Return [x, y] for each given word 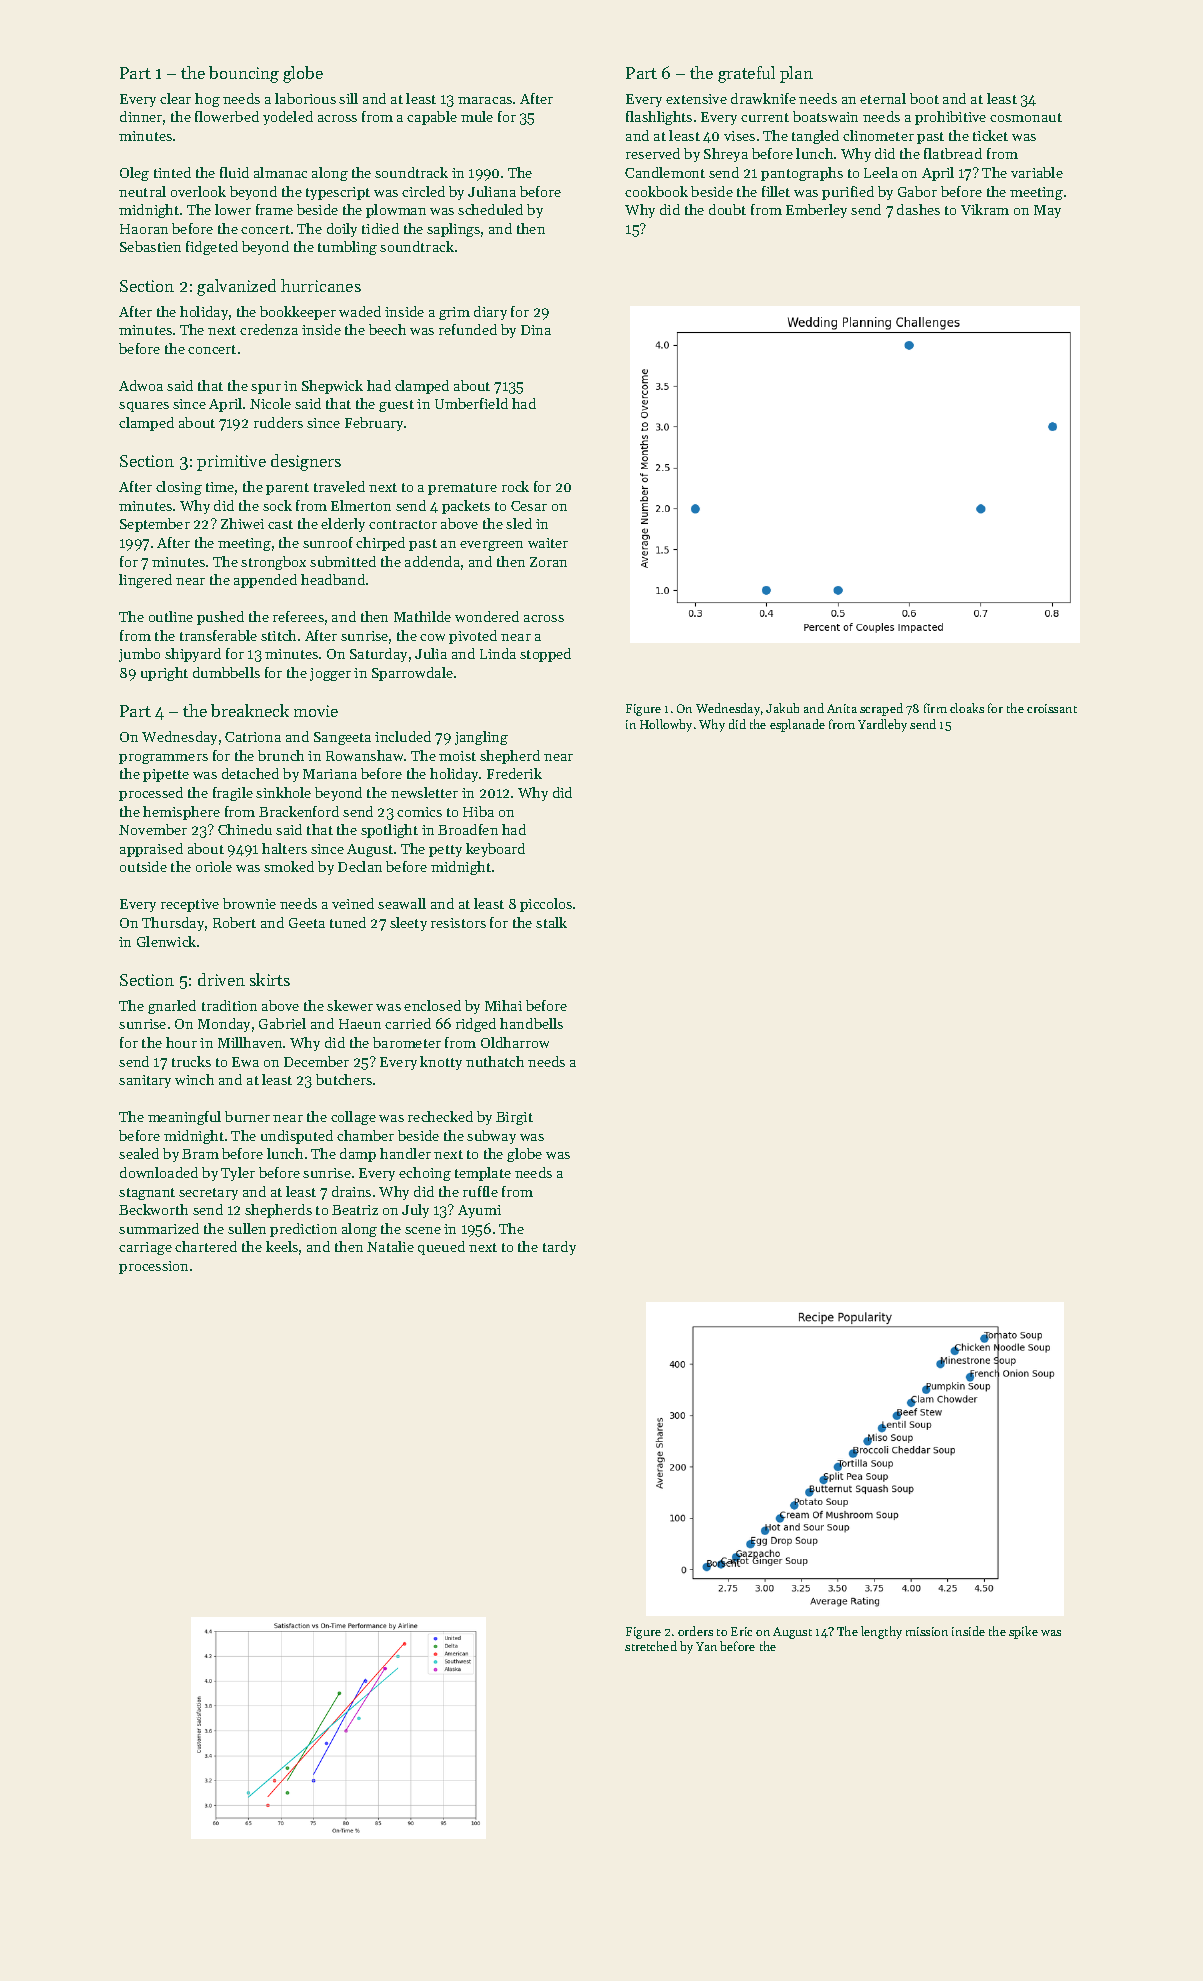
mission [927, 1631]
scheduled [490, 209]
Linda [498, 653]
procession [153, 1267]
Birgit [514, 1118]
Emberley [816, 211]
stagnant [147, 1194]
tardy [559, 1248]
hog [207, 100]
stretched [651, 1646]
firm [935, 708]
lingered [145, 581]
